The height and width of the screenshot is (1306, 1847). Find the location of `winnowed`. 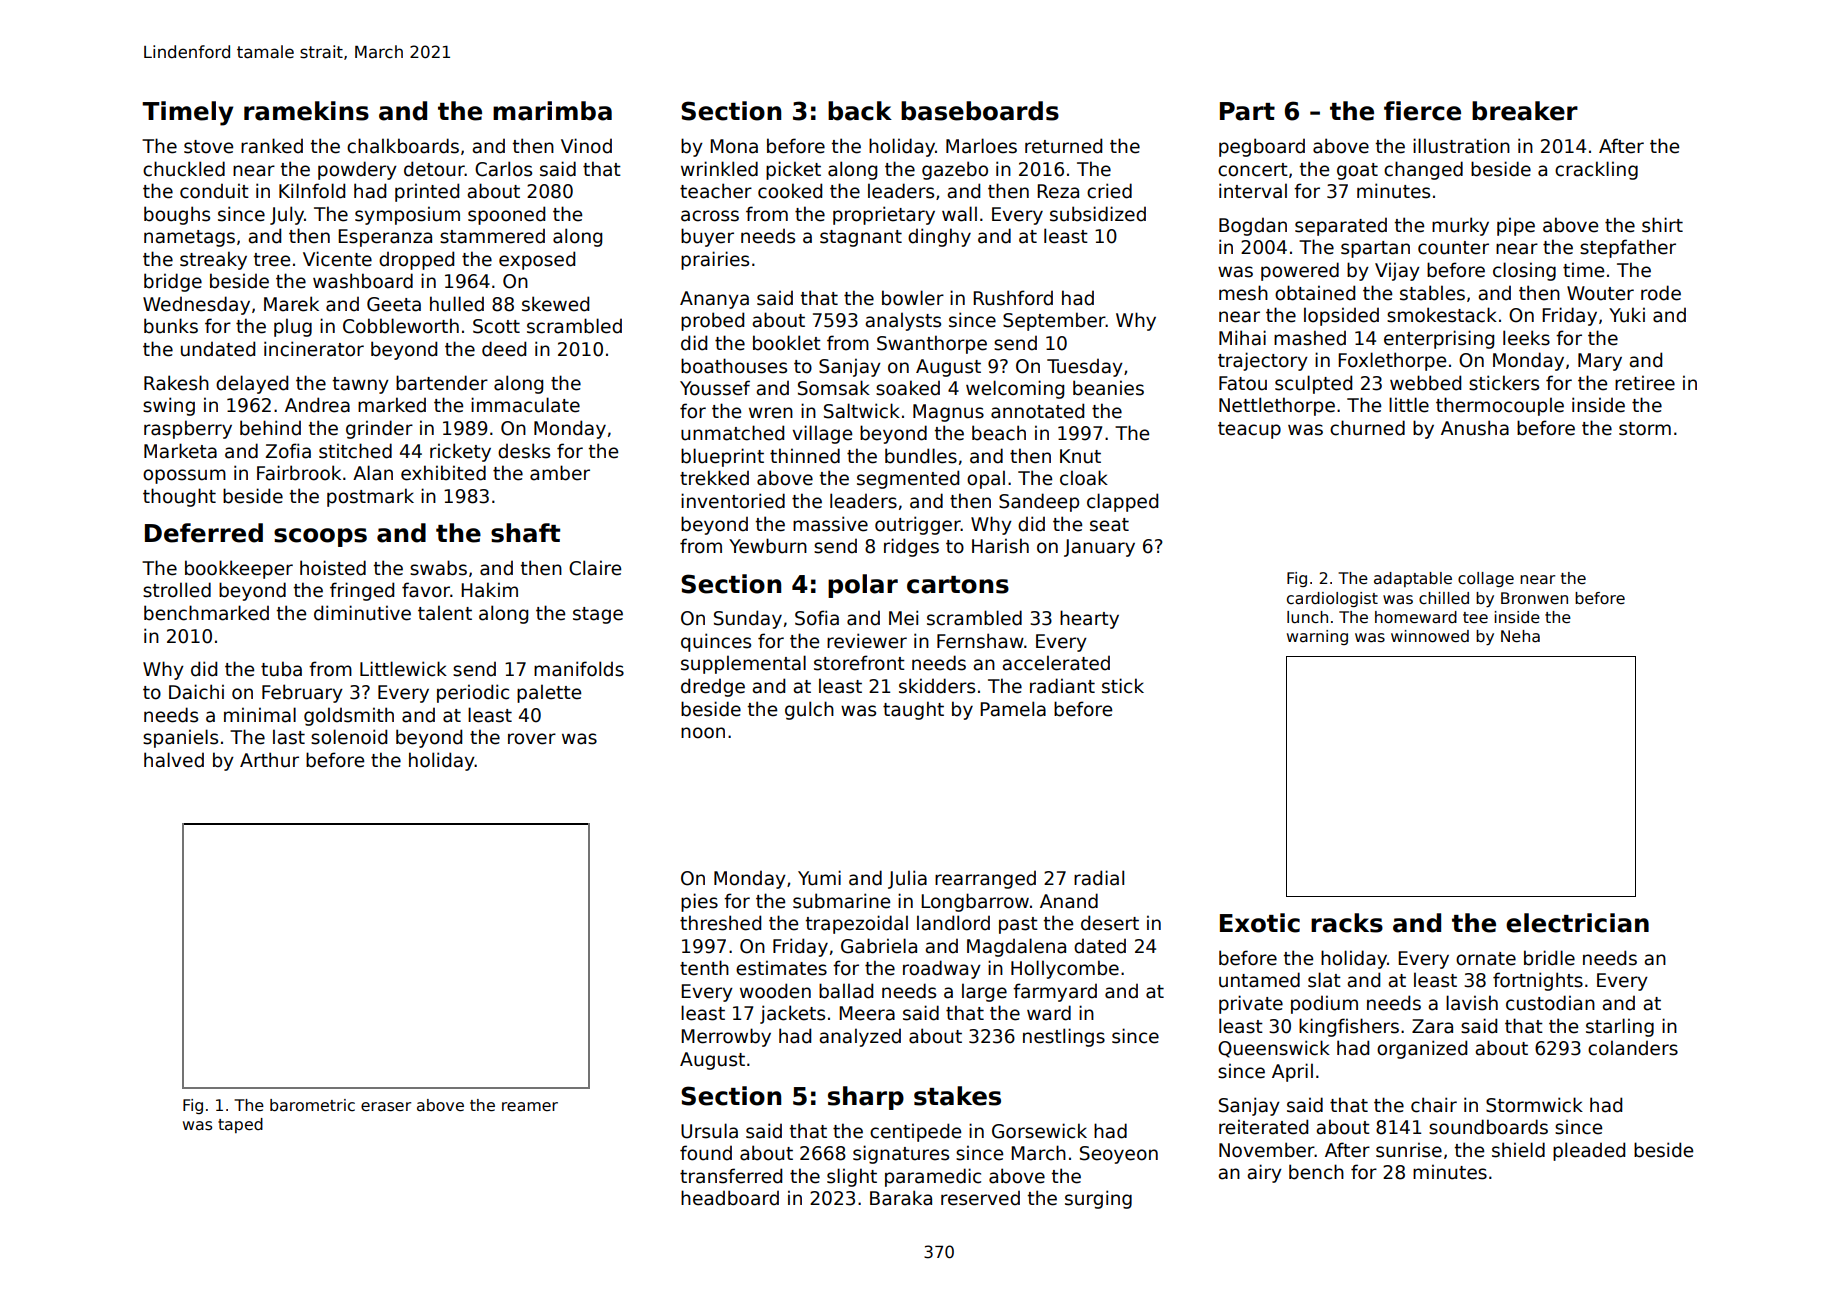

winnowed is located at coordinates (1430, 636).
